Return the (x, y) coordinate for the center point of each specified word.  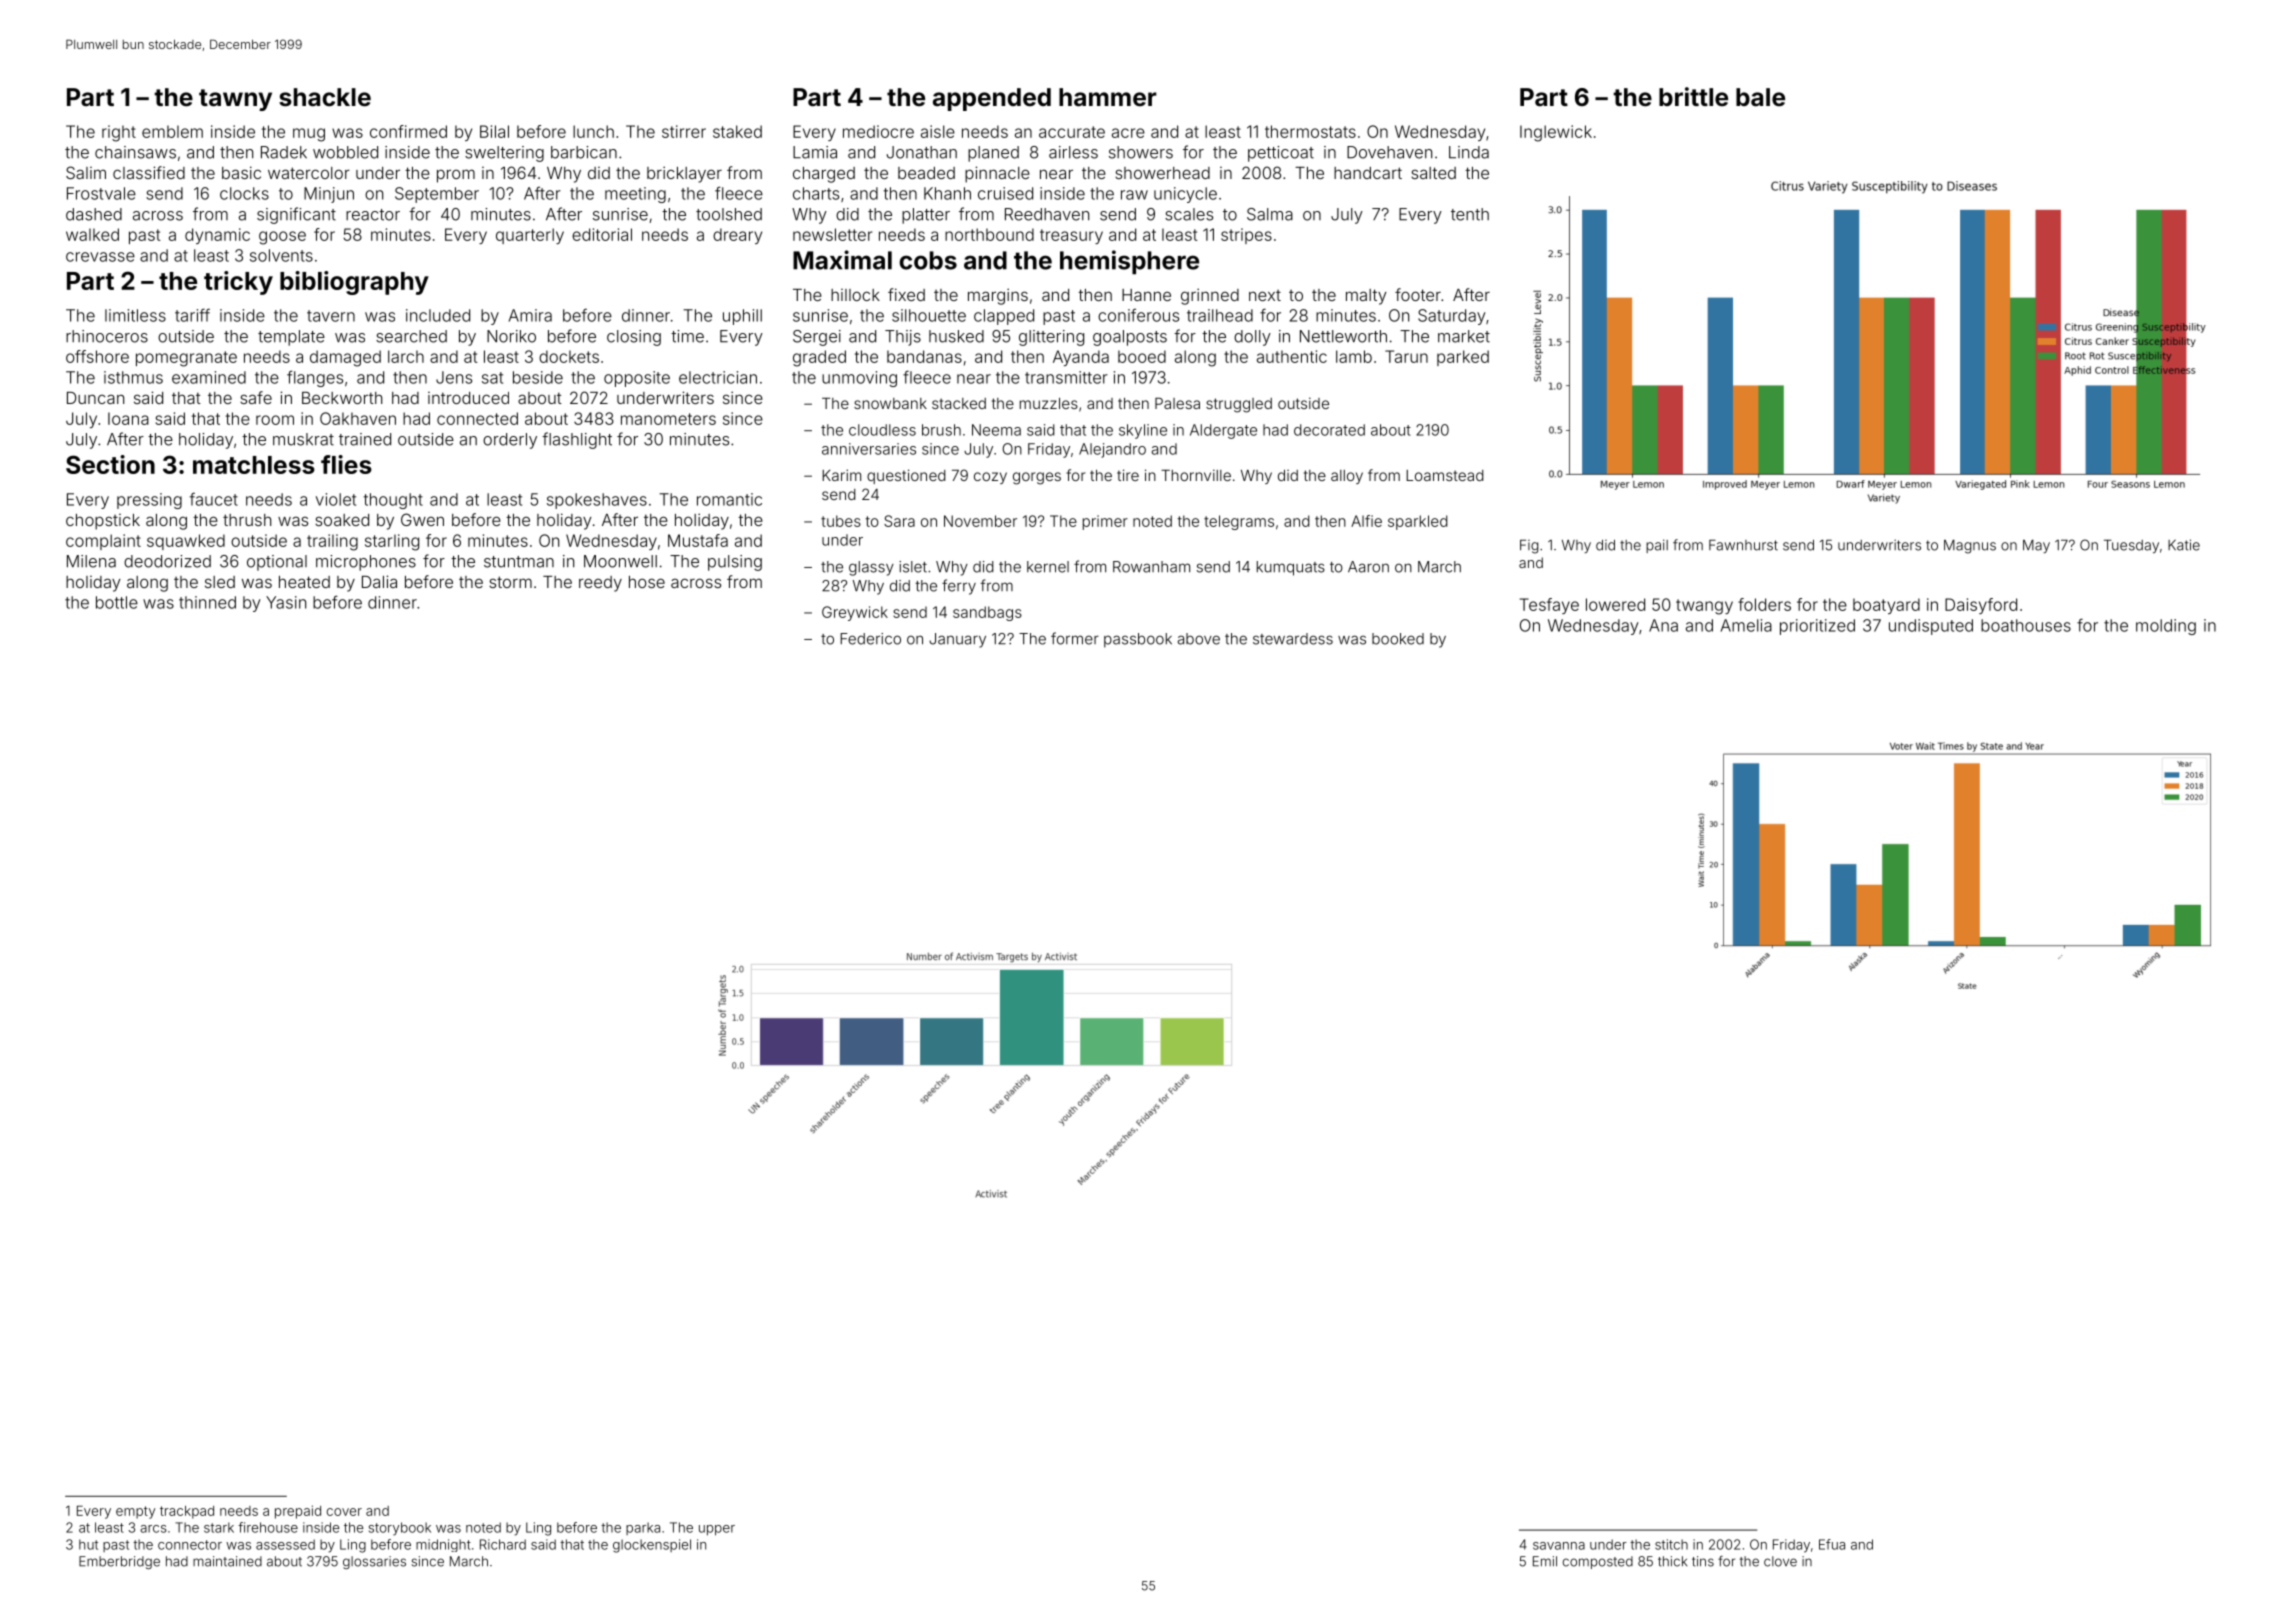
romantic (729, 499)
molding (2166, 627)
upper (717, 1530)
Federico (870, 639)
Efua (1832, 1544)
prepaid (298, 1512)
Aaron (1368, 567)
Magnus (1970, 546)
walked (92, 234)
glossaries (374, 1562)
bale (1760, 97)
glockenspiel (652, 1546)
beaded (926, 173)
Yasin (286, 602)
